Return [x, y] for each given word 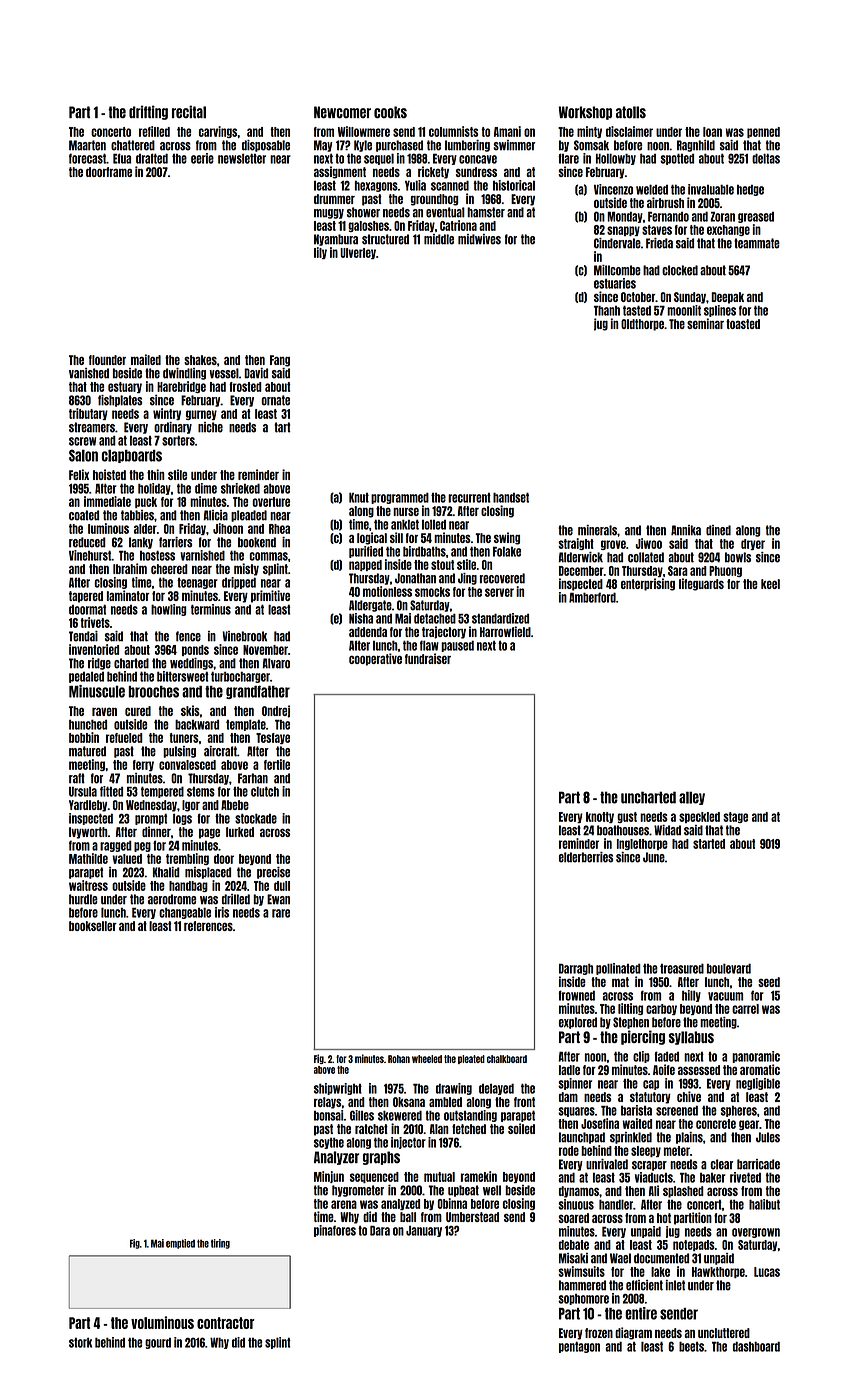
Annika [686, 530]
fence [188, 636]
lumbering [467, 146]
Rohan [399, 1059]
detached [435, 618]
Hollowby [616, 159]
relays [327, 1103]
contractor [226, 1323]
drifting [148, 112]
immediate [107, 501]
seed [769, 982]
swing [507, 538]
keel [770, 584]
